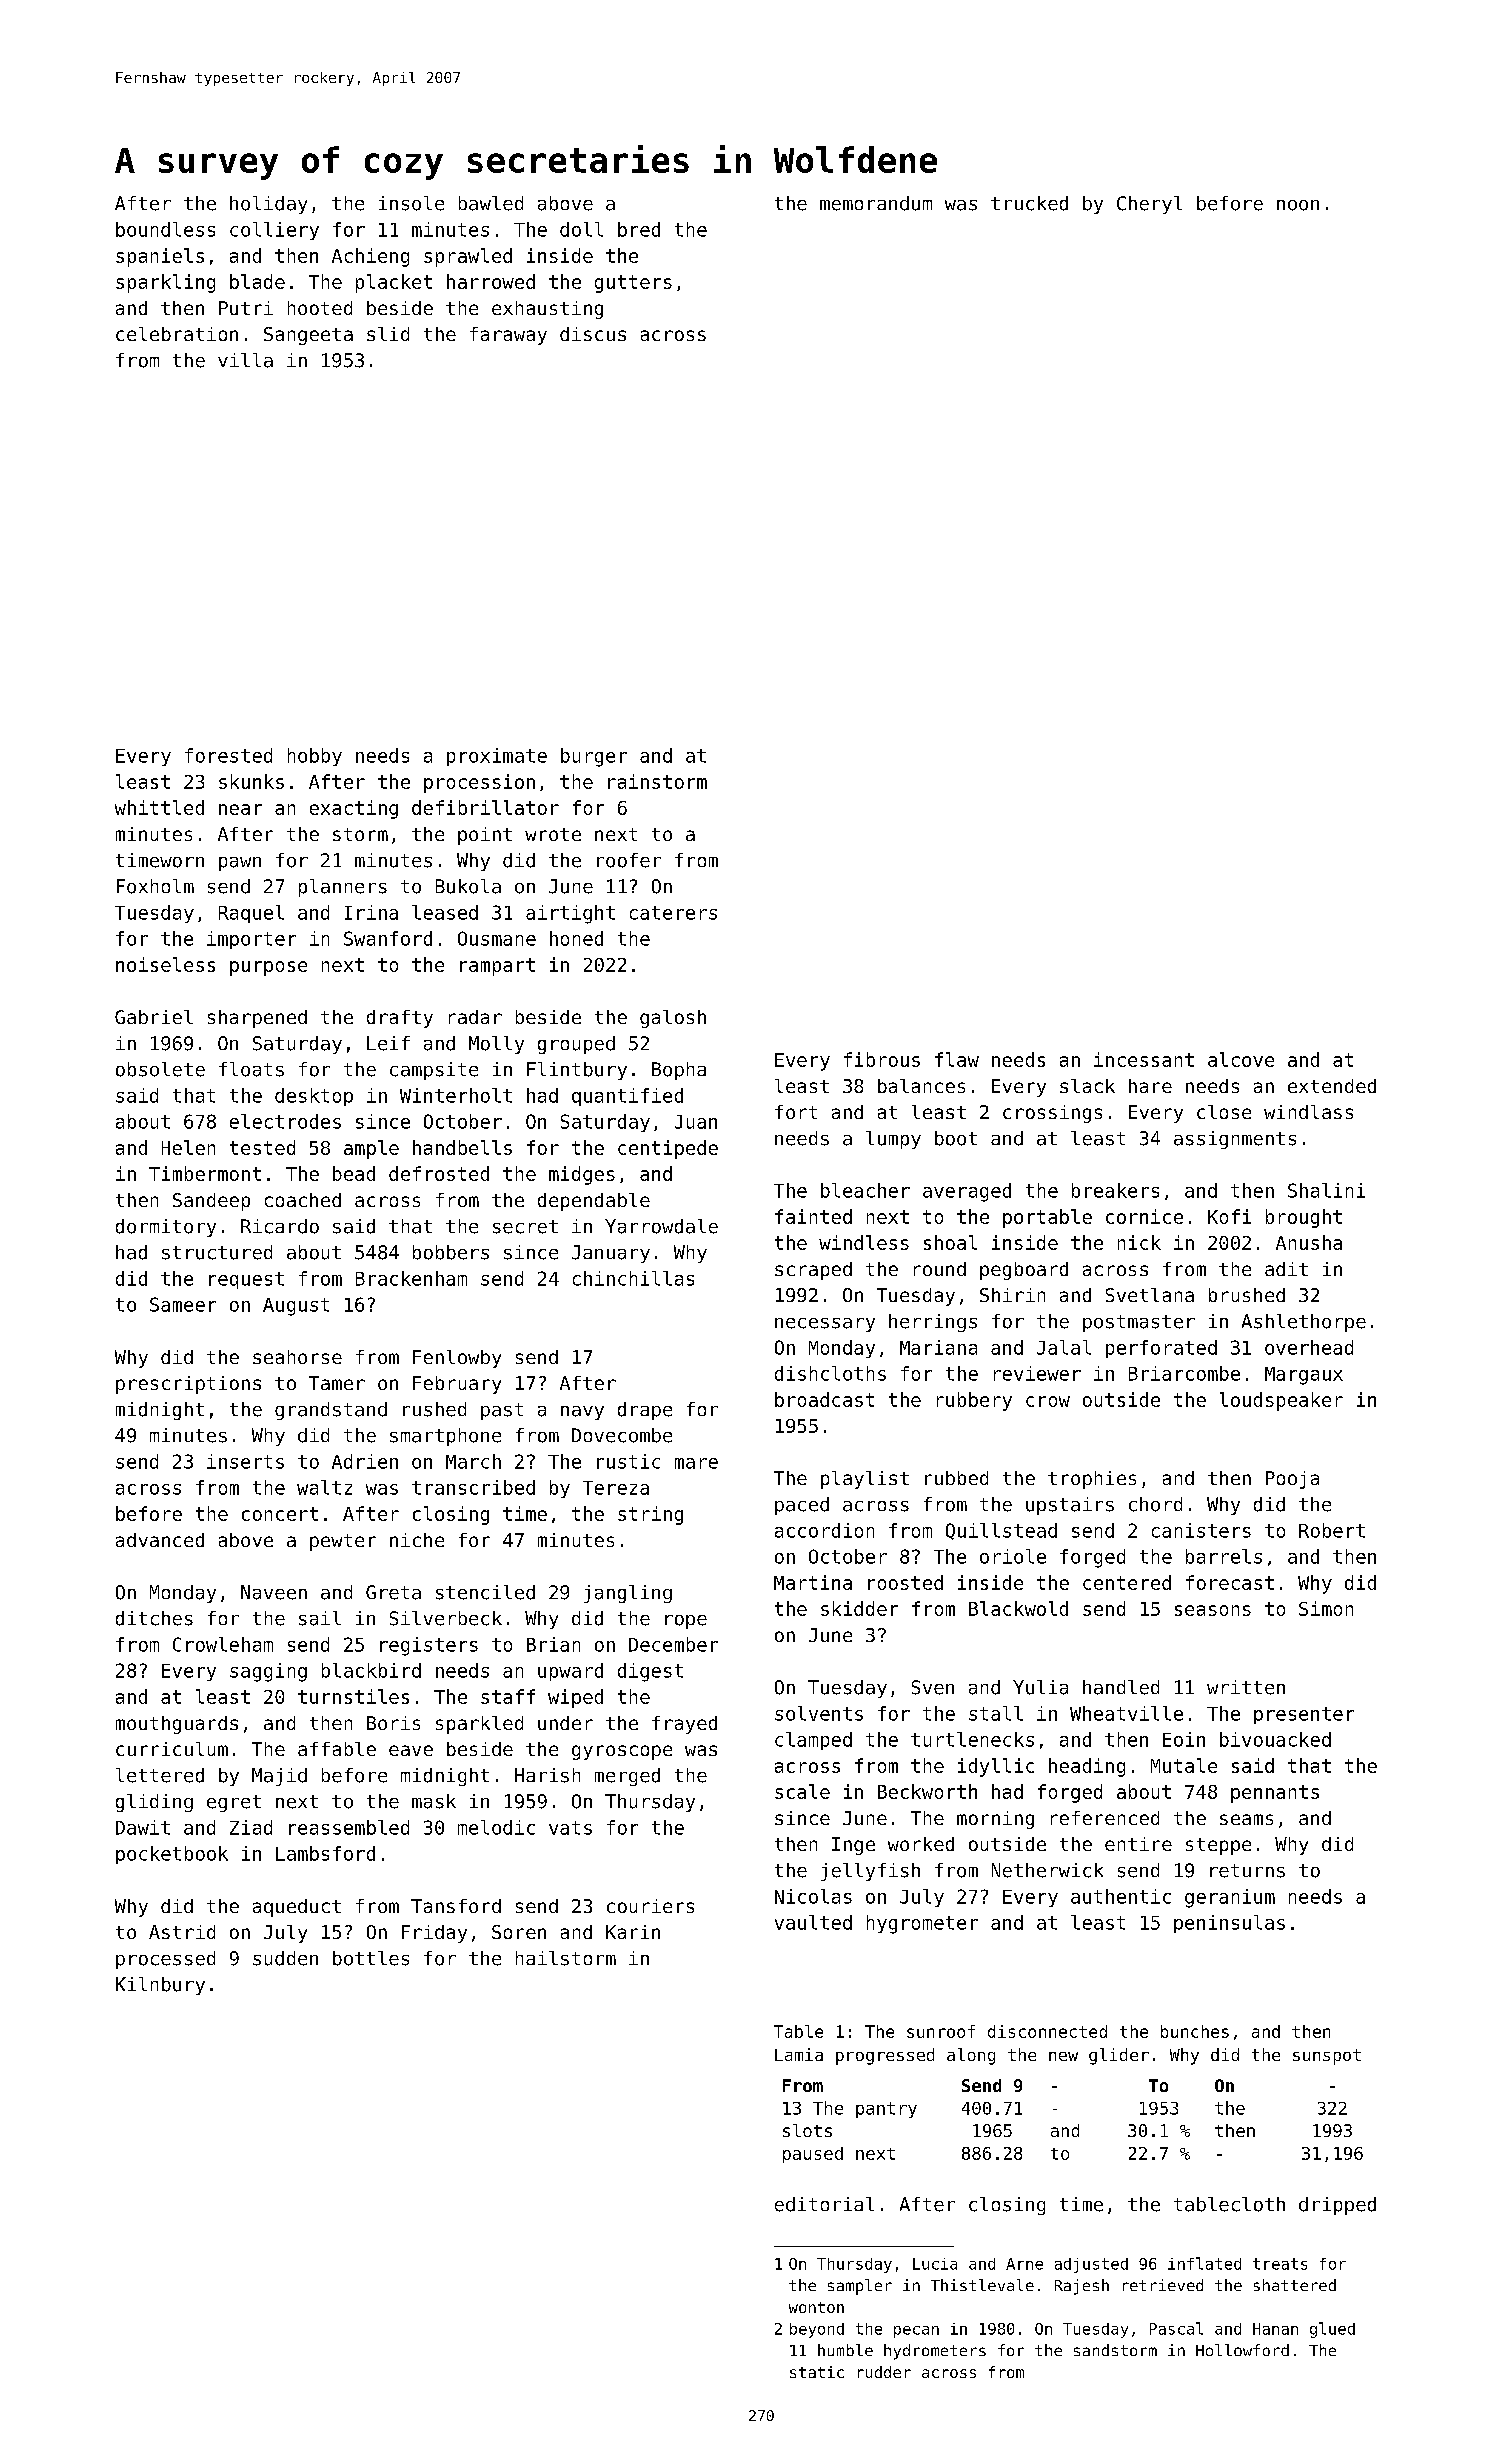 The image size is (1496, 2464). Describe the element at coordinates (876, 203) in the page. I see `memorandum` at that location.
